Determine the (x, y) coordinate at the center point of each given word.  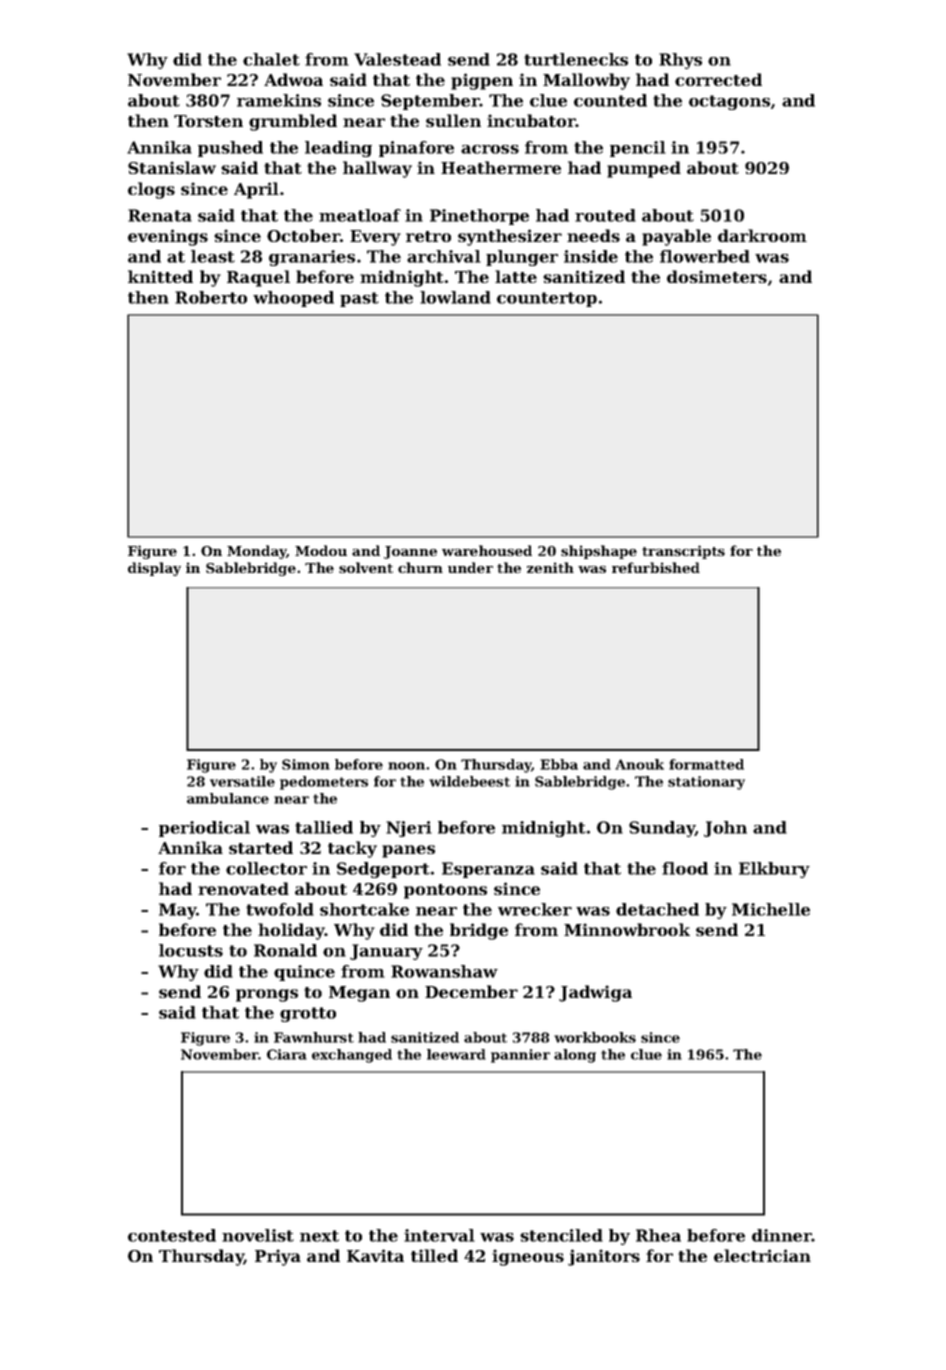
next (319, 1236)
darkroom (762, 235)
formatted (706, 764)
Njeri (409, 829)
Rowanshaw (444, 971)
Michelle (771, 909)
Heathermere (501, 167)
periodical (204, 829)
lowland (455, 297)
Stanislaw (172, 167)
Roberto (211, 297)
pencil (638, 149)
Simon (306, 764)
